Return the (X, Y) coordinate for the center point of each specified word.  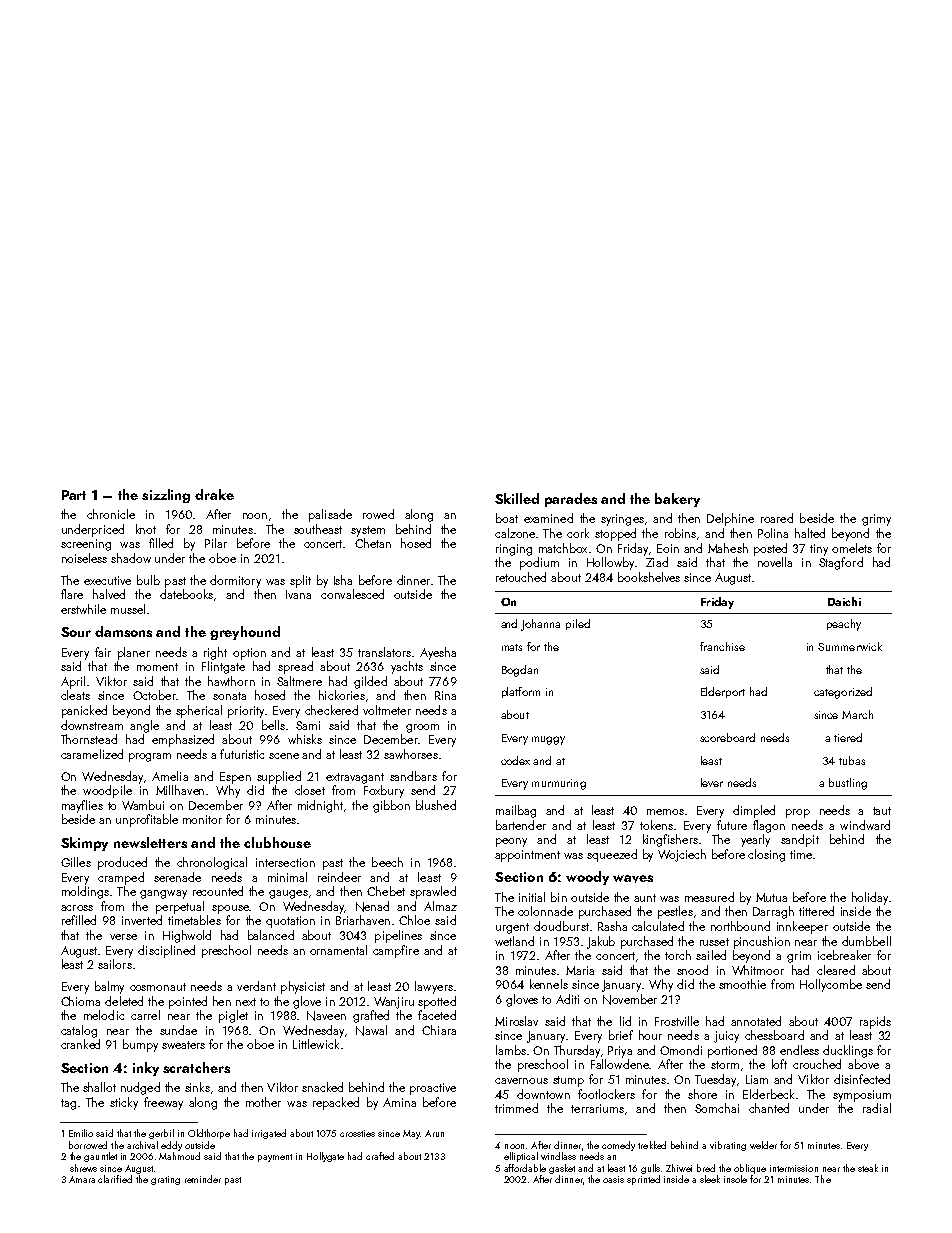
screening (86, 545)
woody (587, 878)
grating (165, 1180)
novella (775, 562)
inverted (142, 920)
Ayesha (438, 653)
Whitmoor (758, 970)
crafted (380, 1156)
